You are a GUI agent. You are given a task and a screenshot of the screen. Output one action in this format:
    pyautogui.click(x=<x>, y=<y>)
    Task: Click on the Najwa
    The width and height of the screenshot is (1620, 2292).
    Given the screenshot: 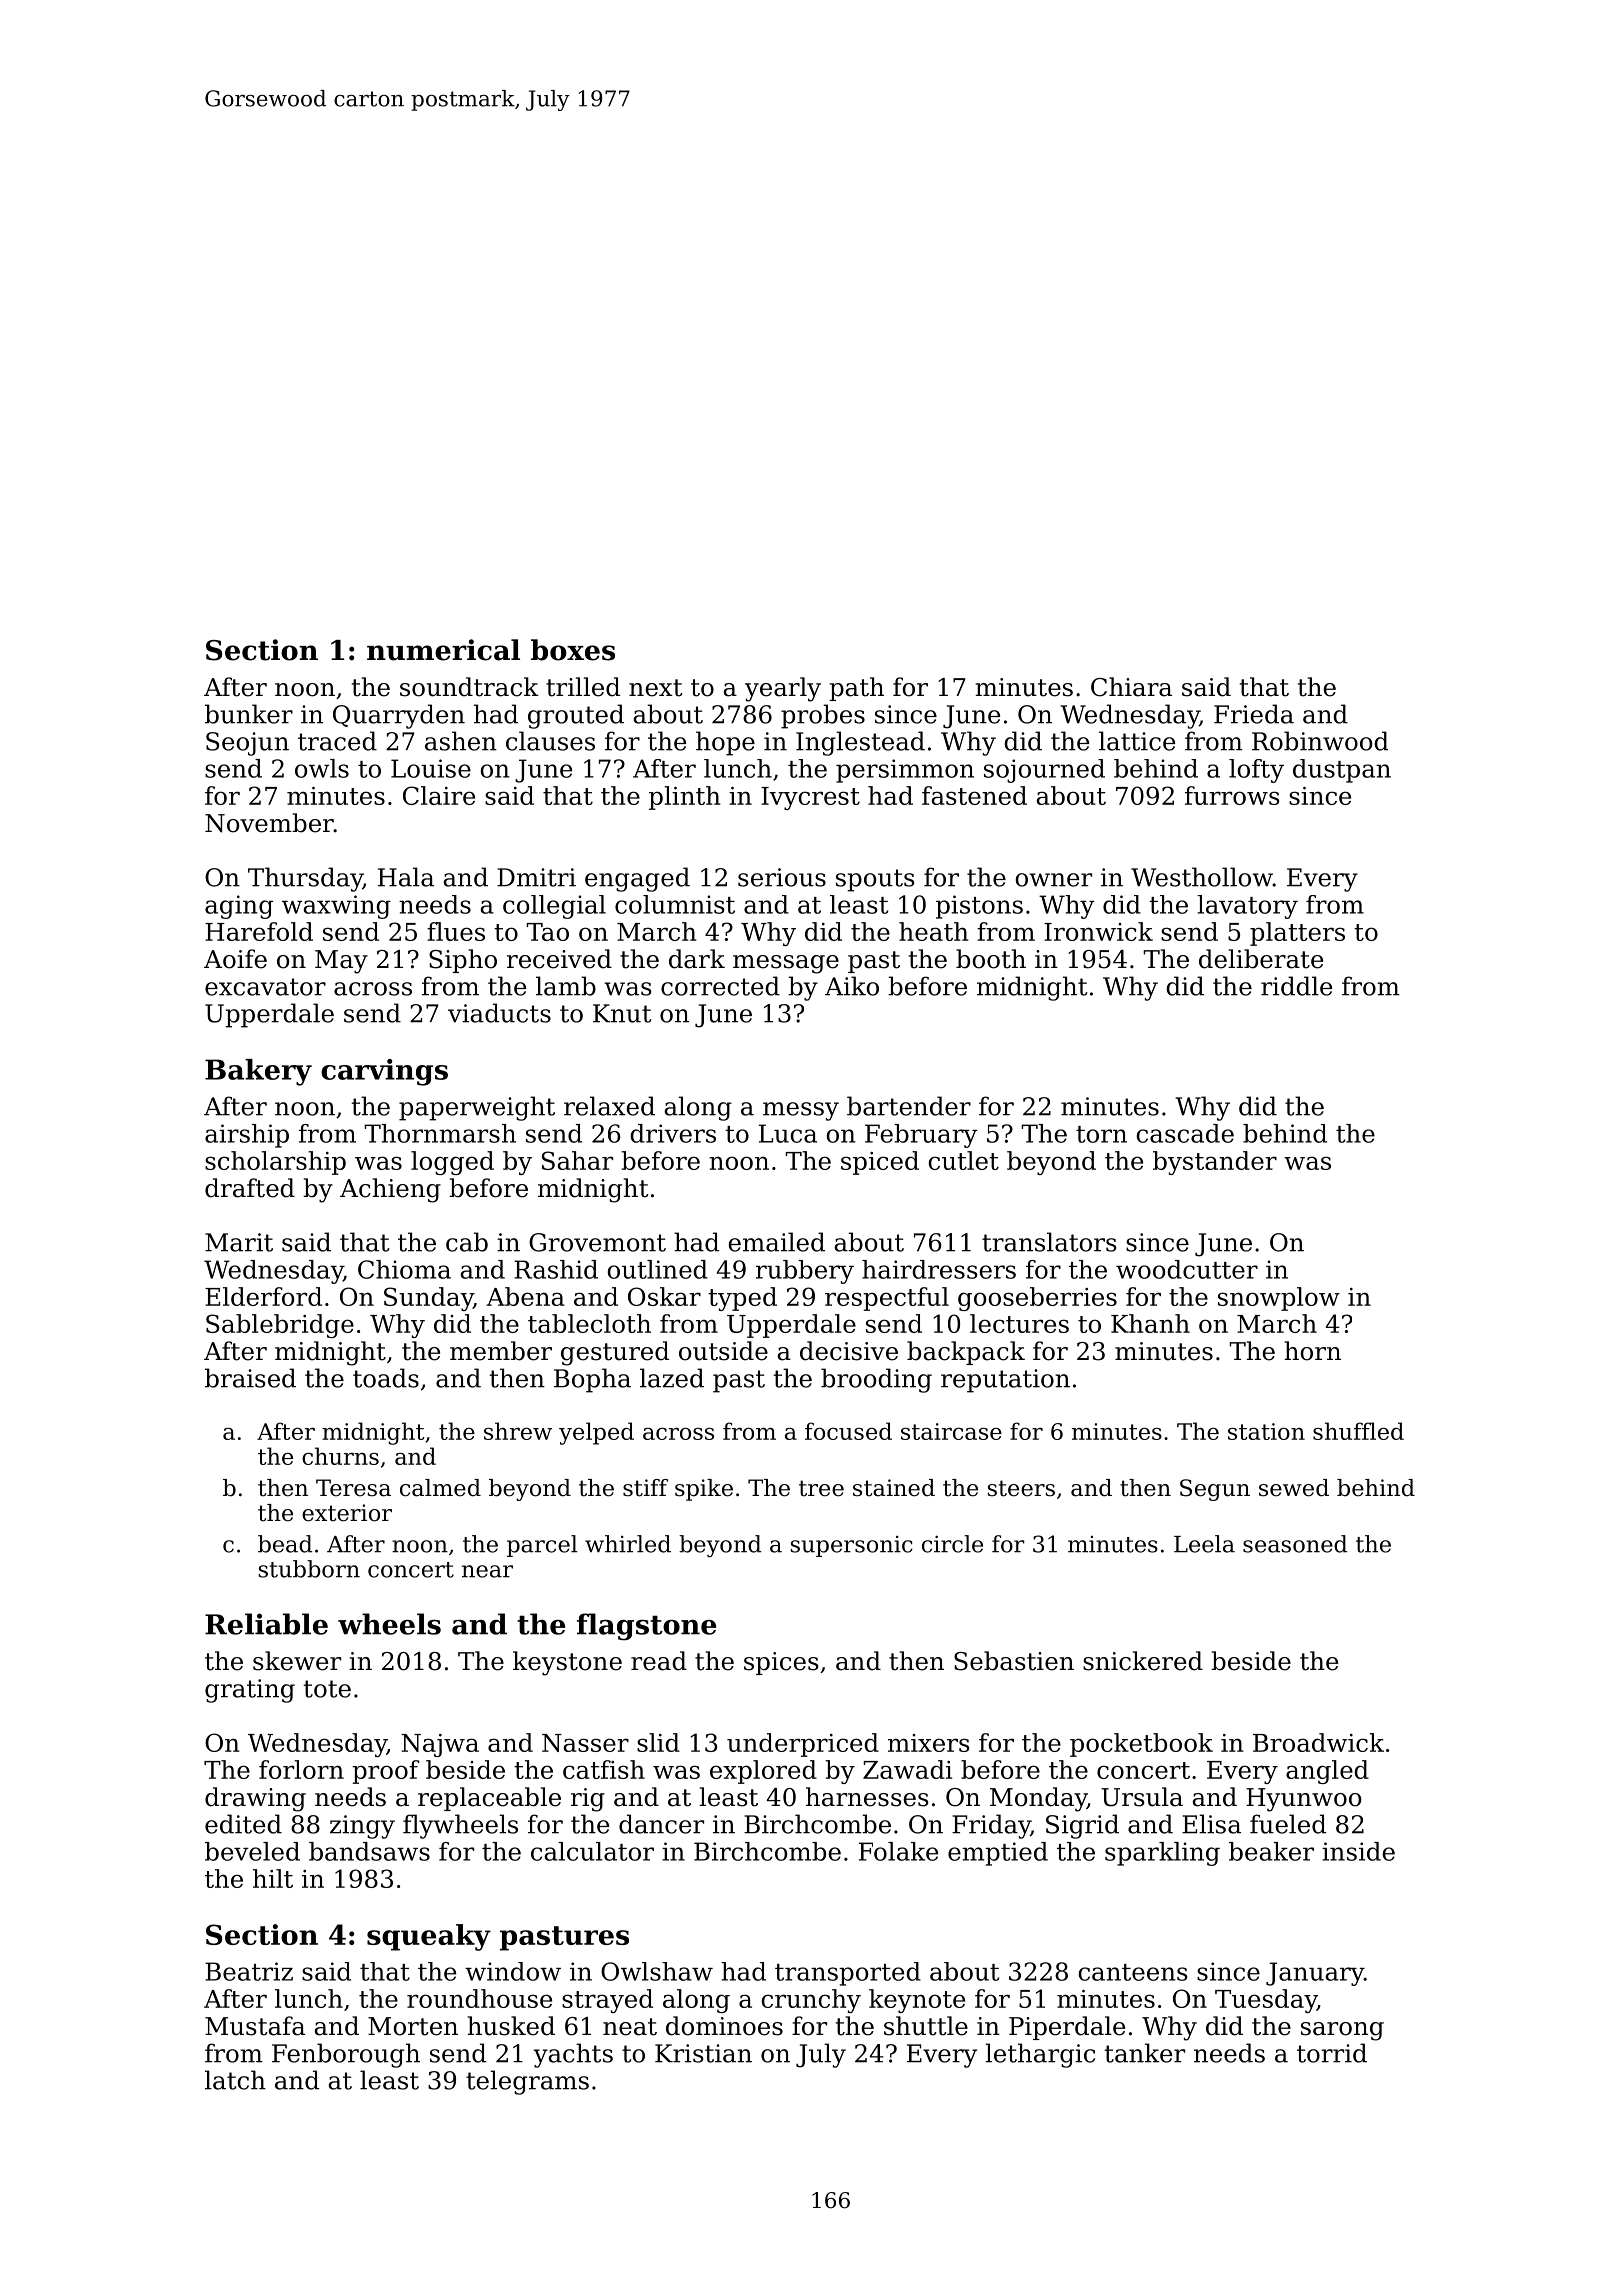 What is the action you would take?
    pyautogui.click(x=440, y=1745)
